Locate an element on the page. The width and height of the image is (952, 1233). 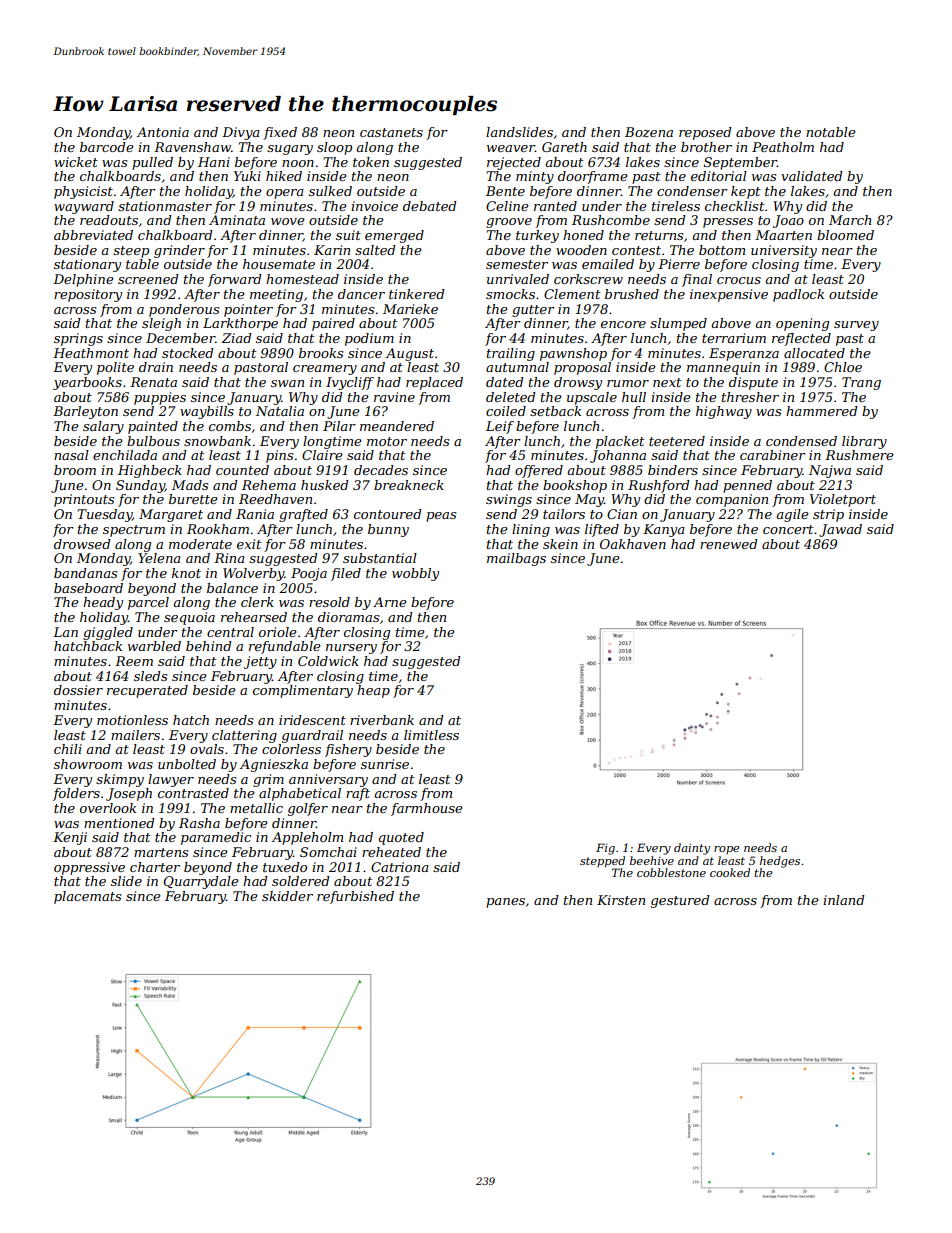
hammered is located at coordinates (822, 411).
